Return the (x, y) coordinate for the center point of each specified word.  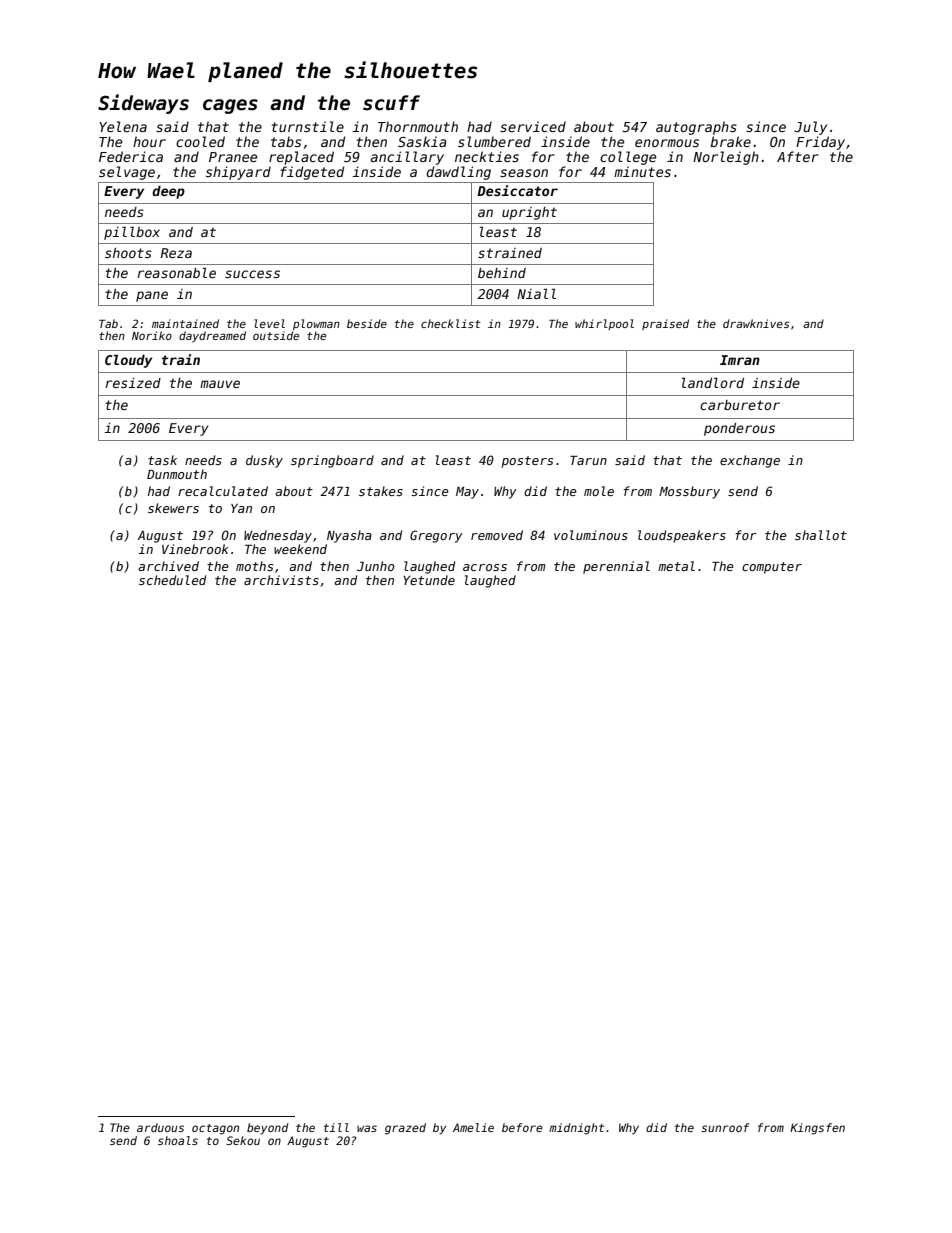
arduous (160, 1127)
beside (367, 323)
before (522, 1127)
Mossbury (689, 492)
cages (230, 106)
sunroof (725, 1127)
